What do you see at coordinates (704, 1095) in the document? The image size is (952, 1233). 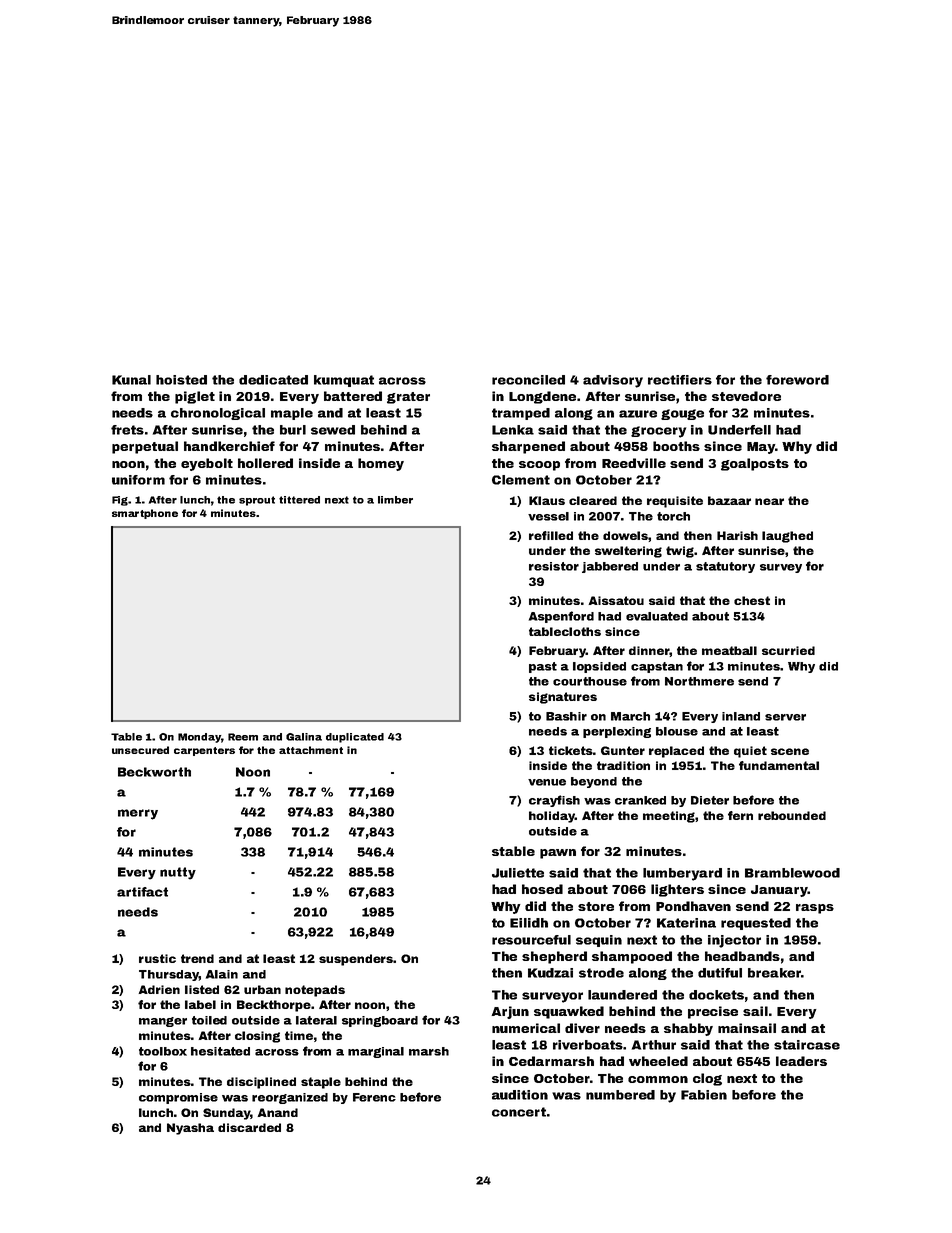 I see `Fabien` at bounding box center [704, 1095].
